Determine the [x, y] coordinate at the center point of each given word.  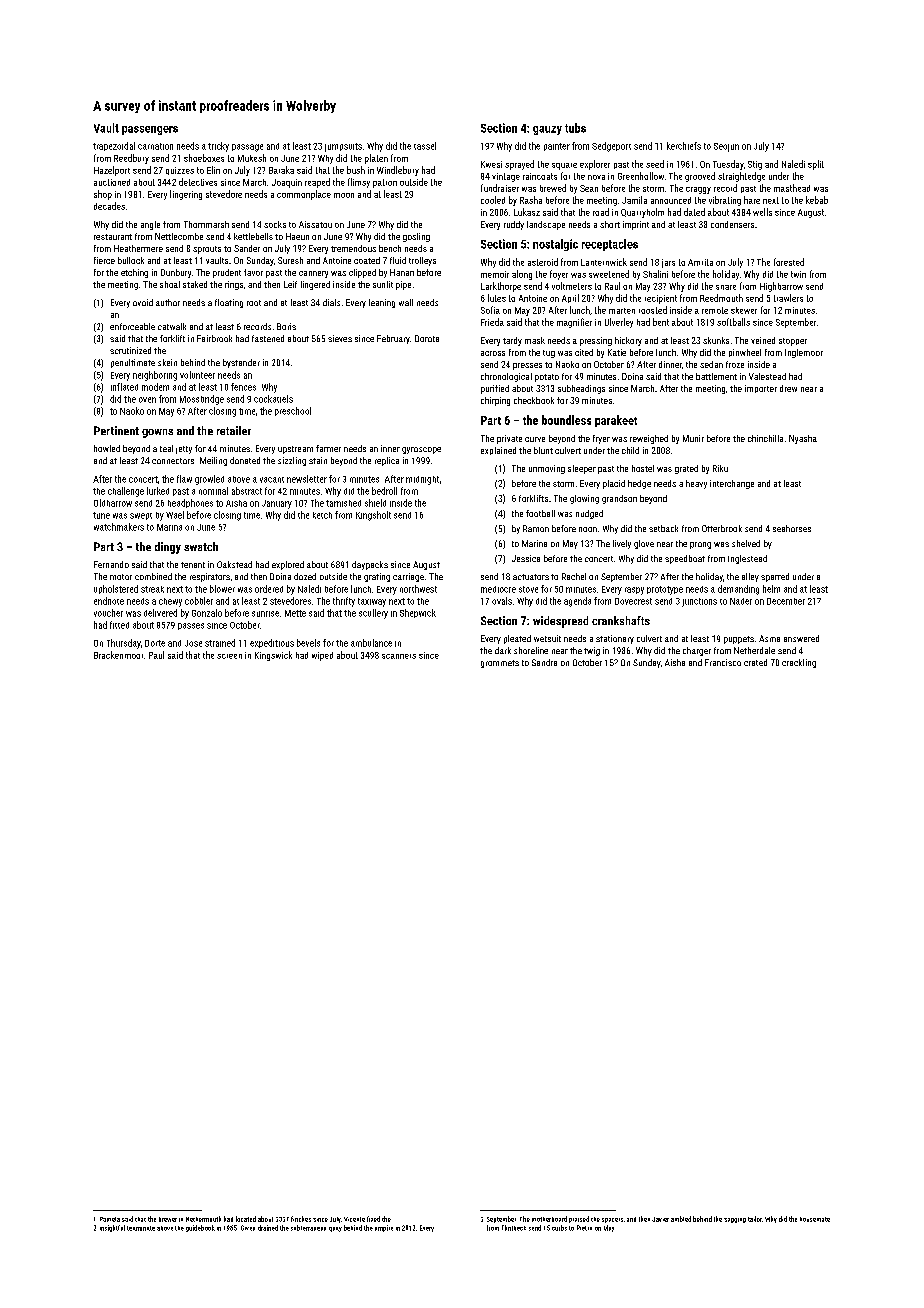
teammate [141, 1228]
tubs [575, 128]
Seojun [726, 147]
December [786, 601]
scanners [399, 656]
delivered [160, 613]
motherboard [549, 1219]
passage [247, 148]
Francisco [723, 662]
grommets [500, 664]
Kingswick [273, 656]
